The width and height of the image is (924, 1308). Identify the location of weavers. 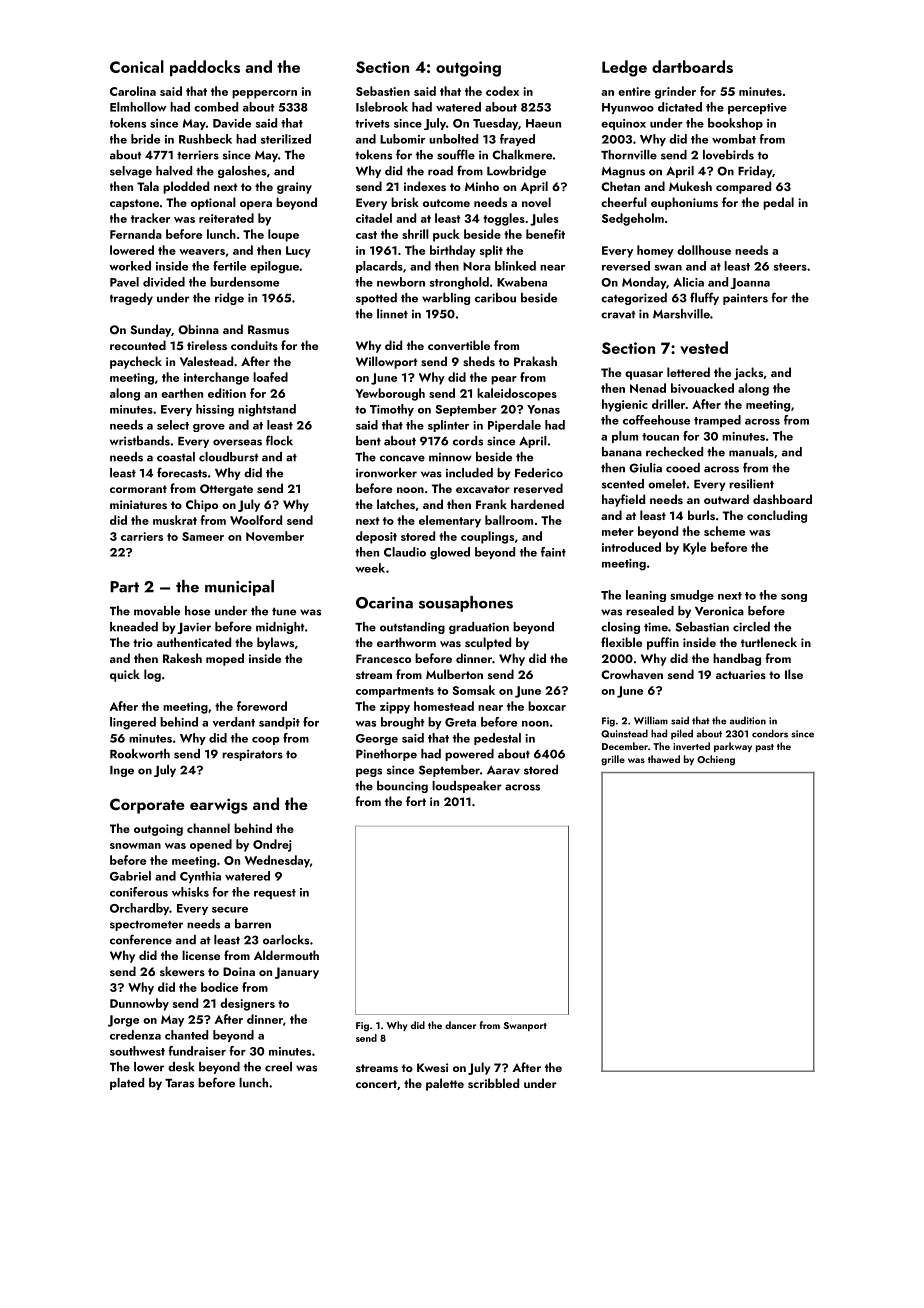
(202, 252).
